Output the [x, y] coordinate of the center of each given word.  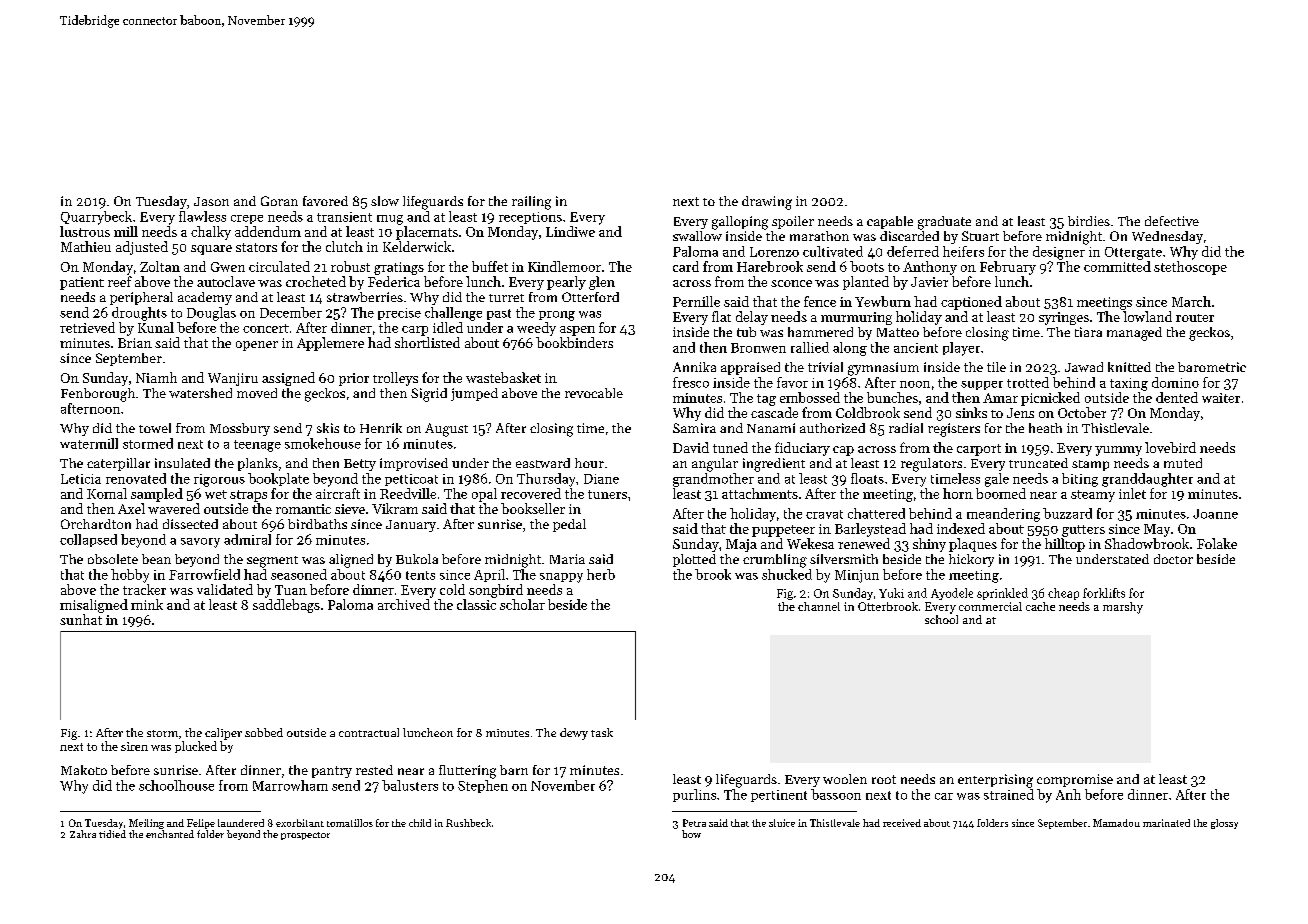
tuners [607, 494]
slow [385, 201]
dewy [574, 734]
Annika [694, 367]
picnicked [1050, 399]
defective [1172, 221]
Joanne [1215, 514]
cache [1040, 606]
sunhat [81, 619]
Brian [135, 343]
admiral [247, 539]
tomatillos [350, 823]
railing [531, 203]
